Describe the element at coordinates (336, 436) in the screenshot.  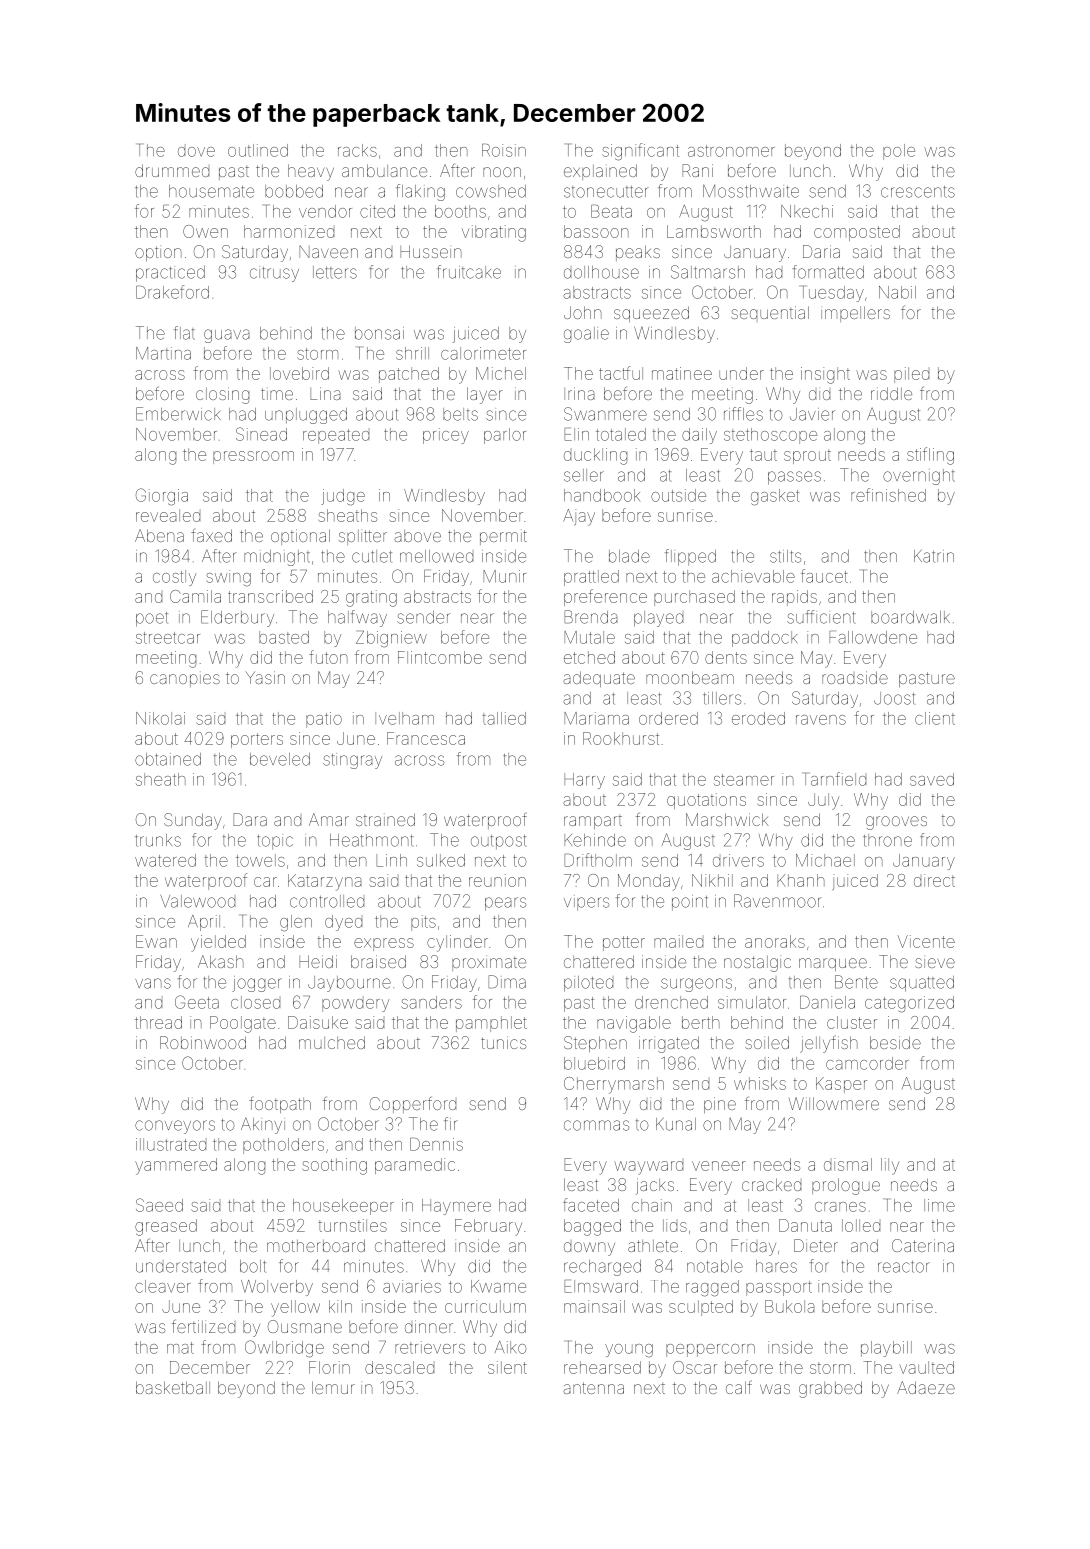
I see `repeated` at that location.
